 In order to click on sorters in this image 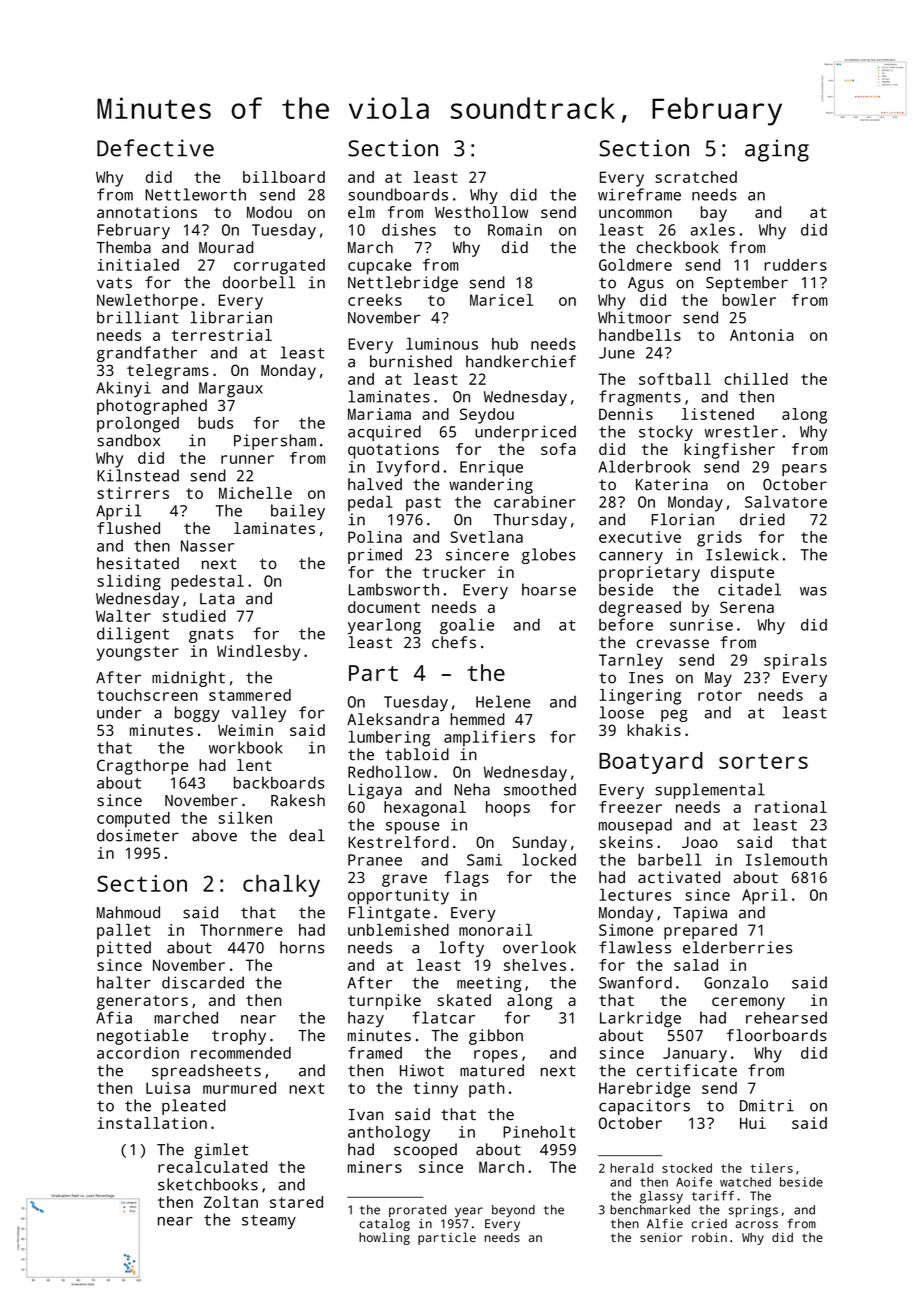, I will do `click(763, 761)`.
